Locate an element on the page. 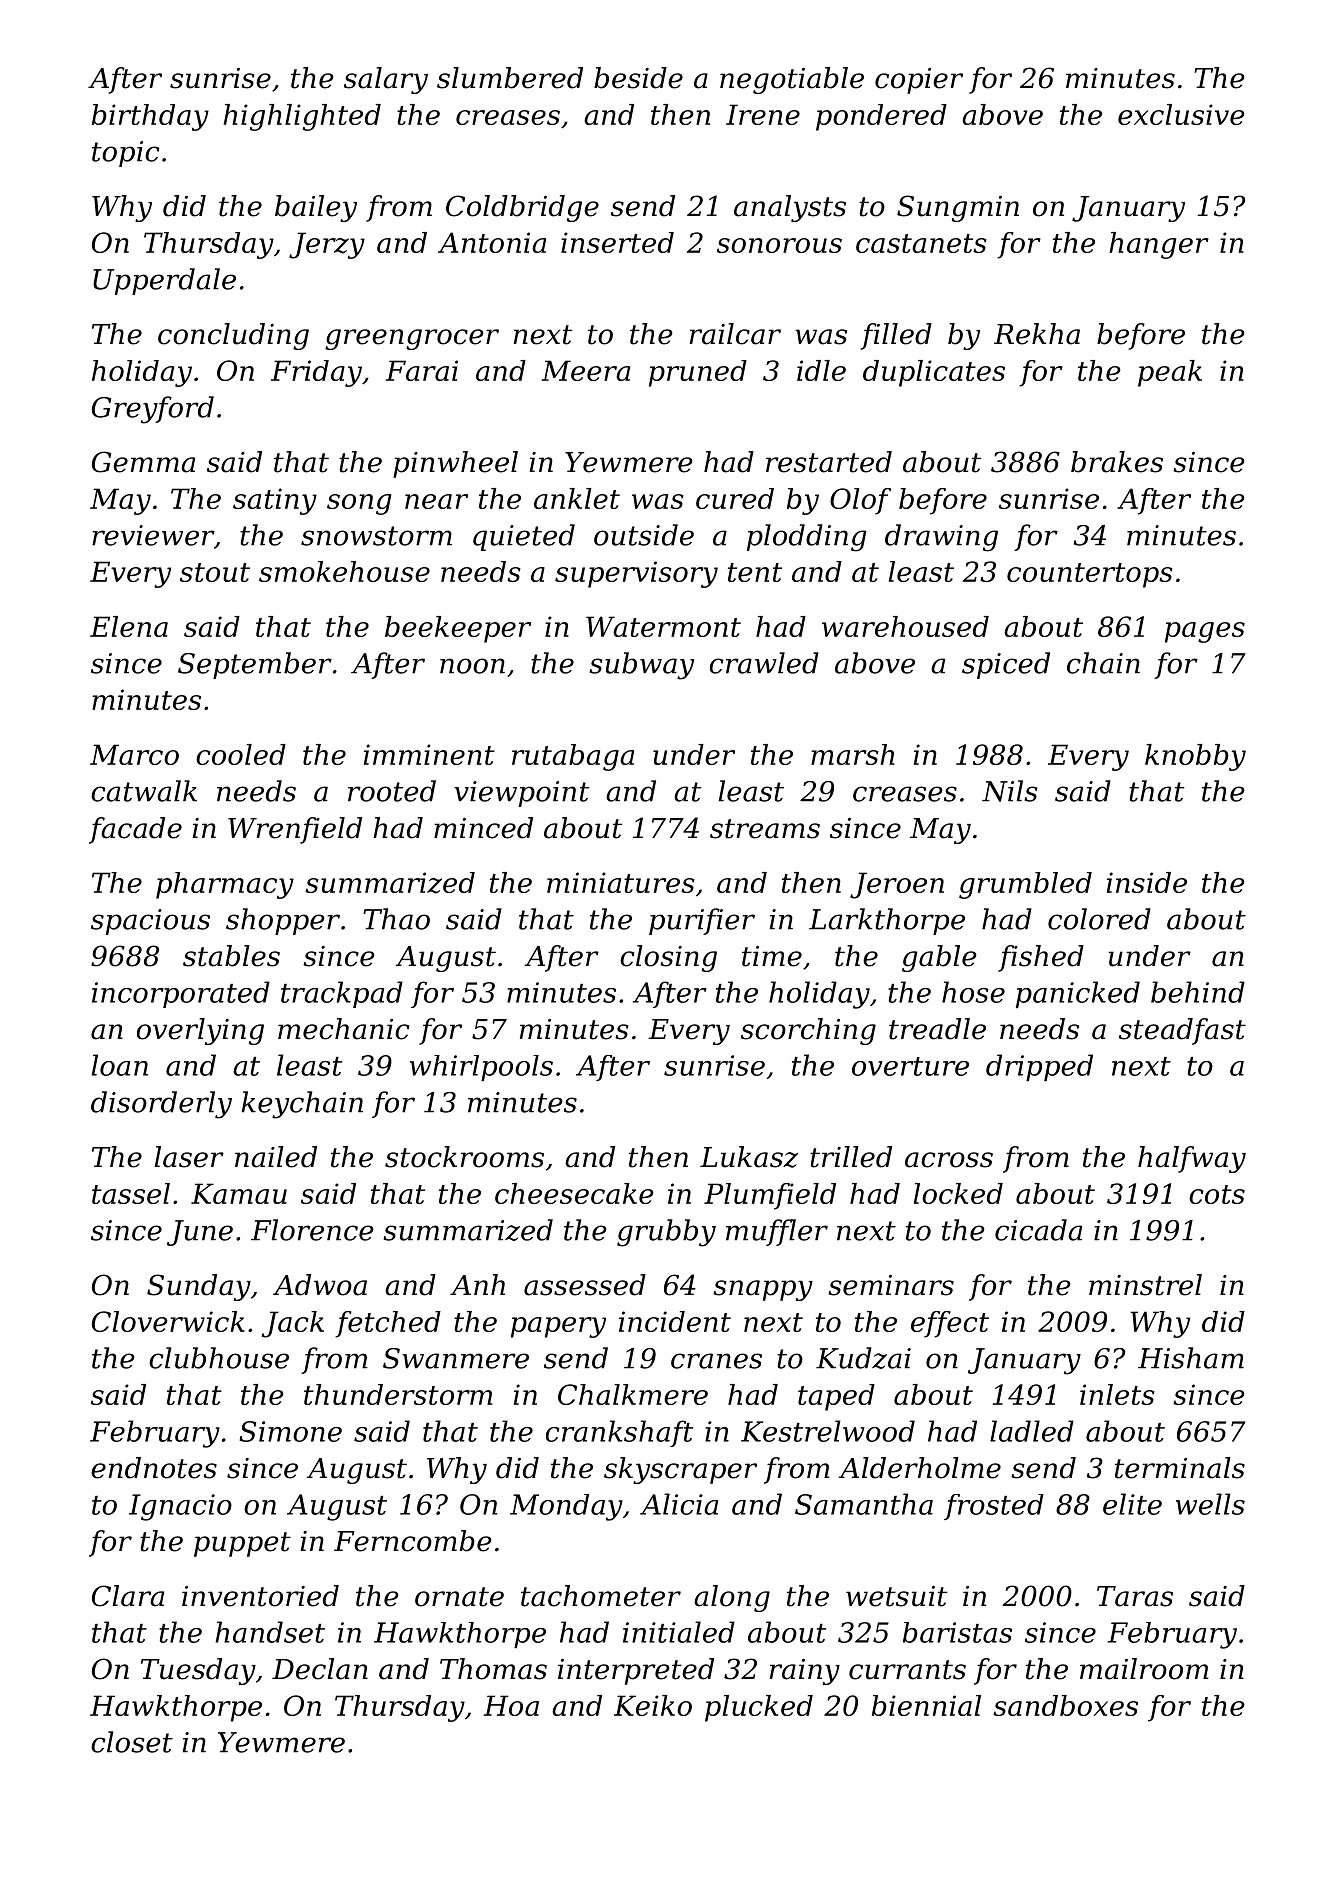  spiced is located at coordinates (1006, 665).
